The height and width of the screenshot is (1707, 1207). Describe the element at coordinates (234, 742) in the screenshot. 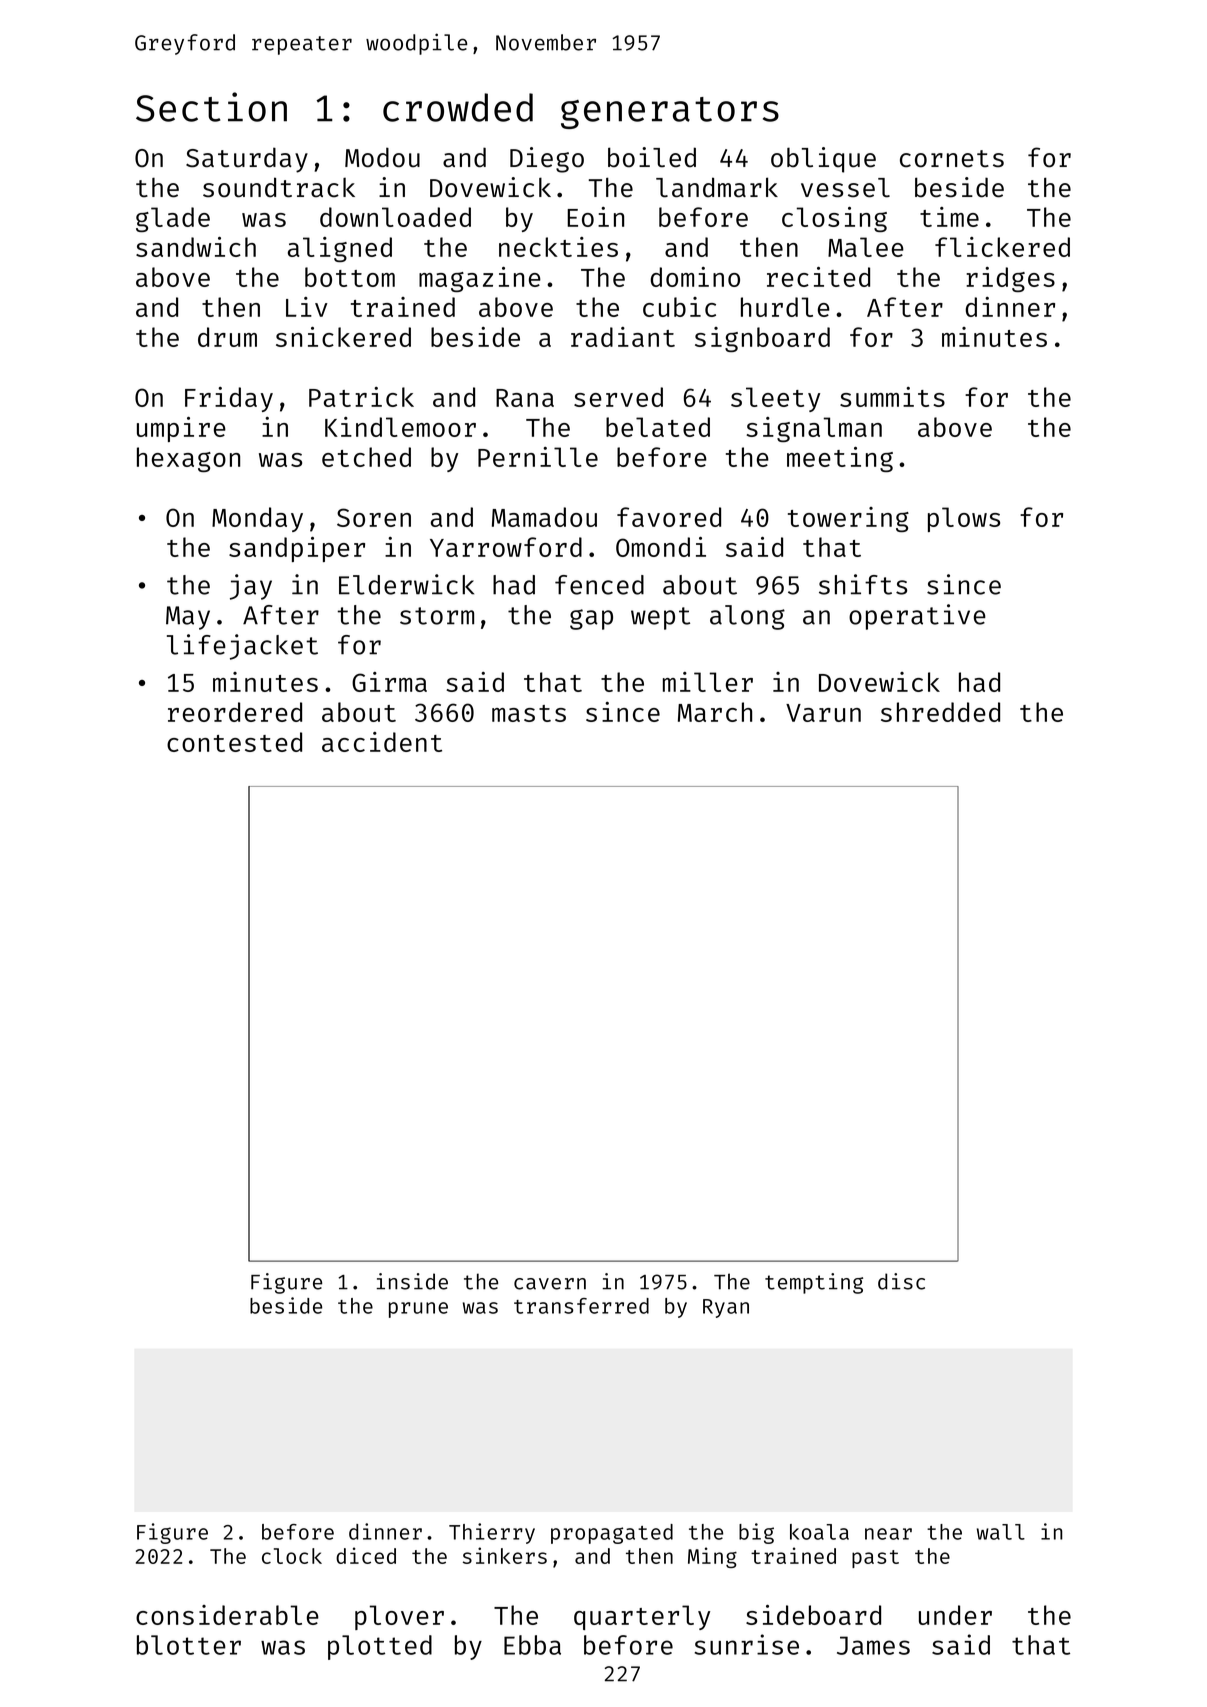

I see `contested` at that location.
